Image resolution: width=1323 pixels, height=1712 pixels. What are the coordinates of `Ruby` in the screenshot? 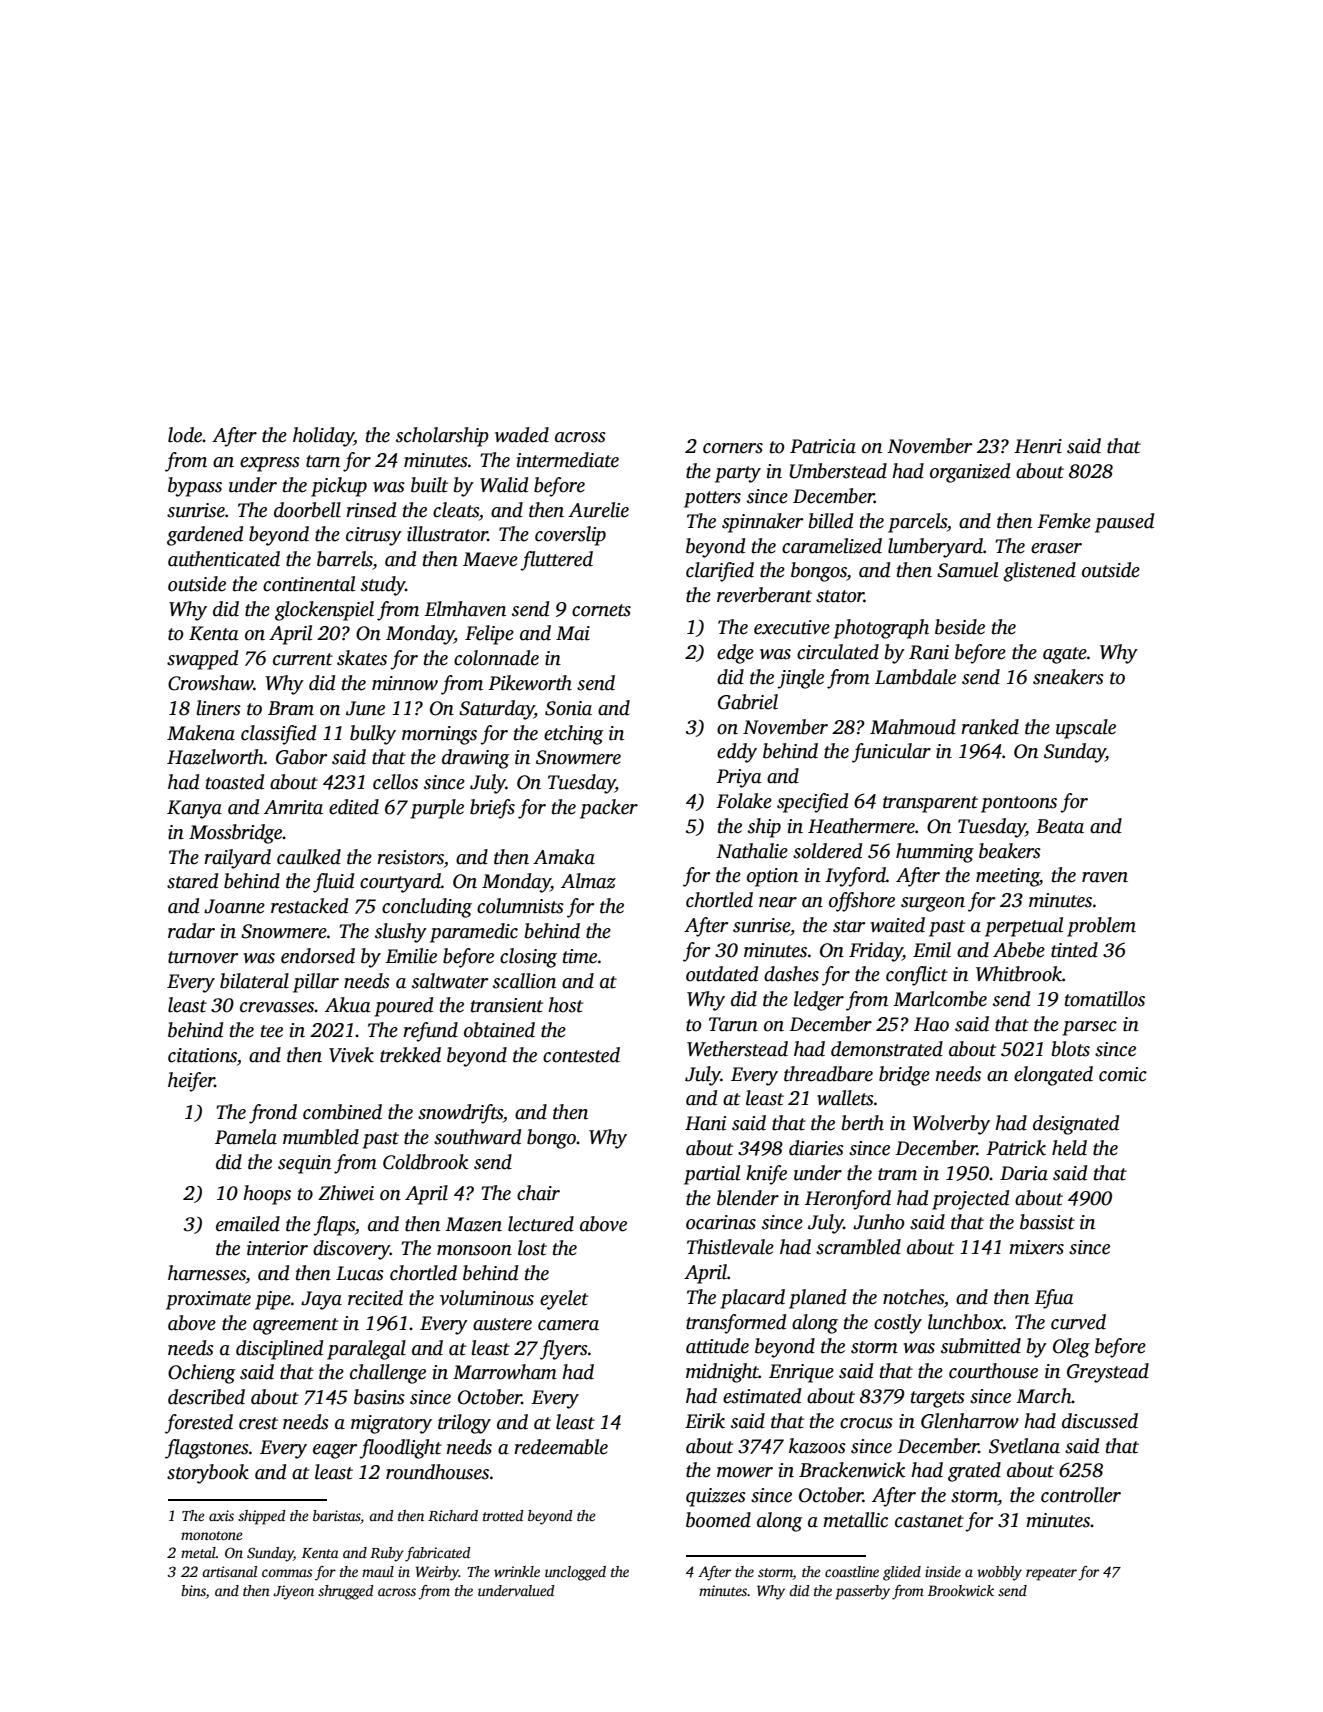 It's located at (387, 1554).
